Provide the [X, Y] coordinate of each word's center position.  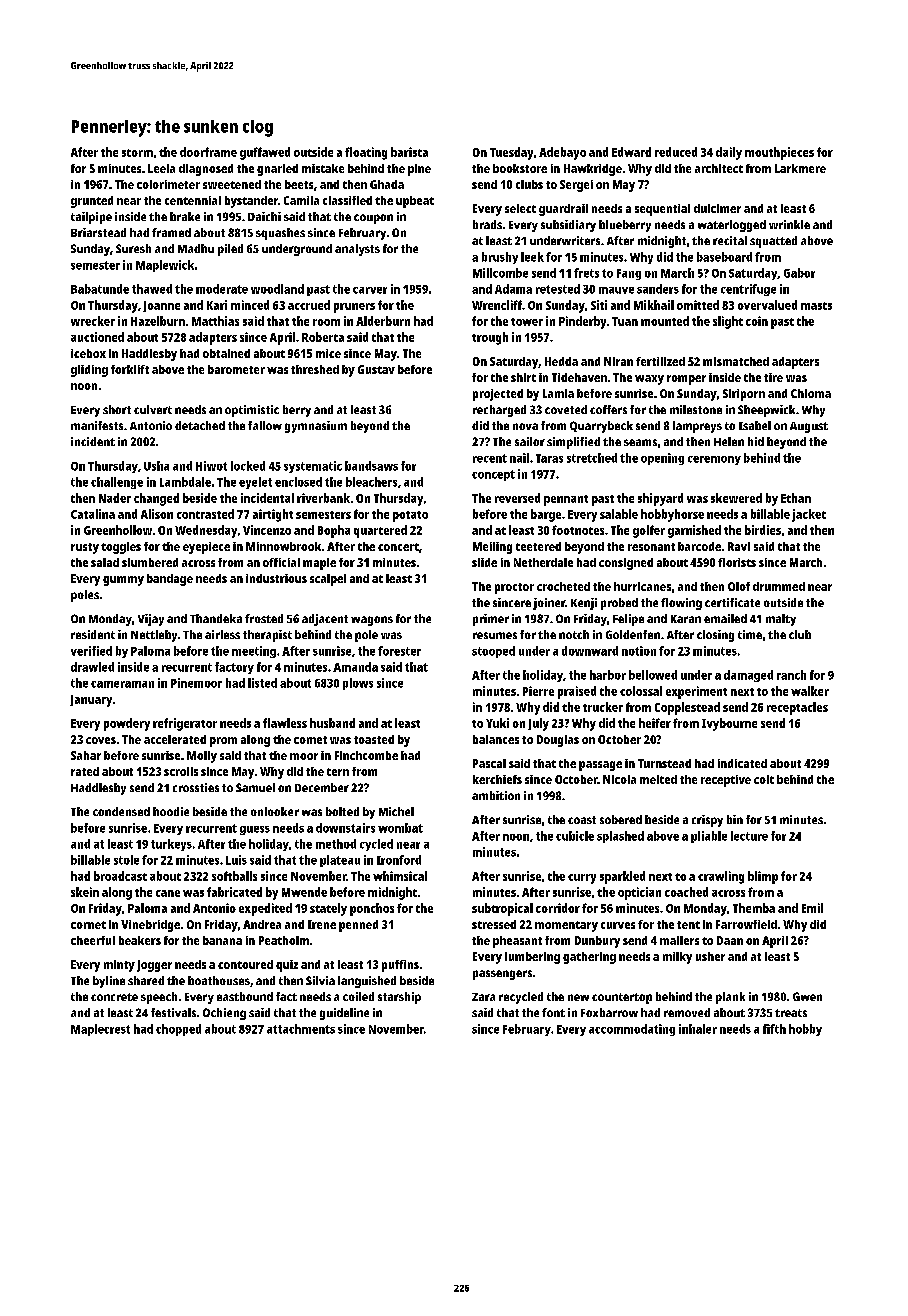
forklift [130, 369]
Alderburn [383, 321]
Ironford [399, 860]
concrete [114, 997]
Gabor [799, 273]
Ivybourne [729, 724]
